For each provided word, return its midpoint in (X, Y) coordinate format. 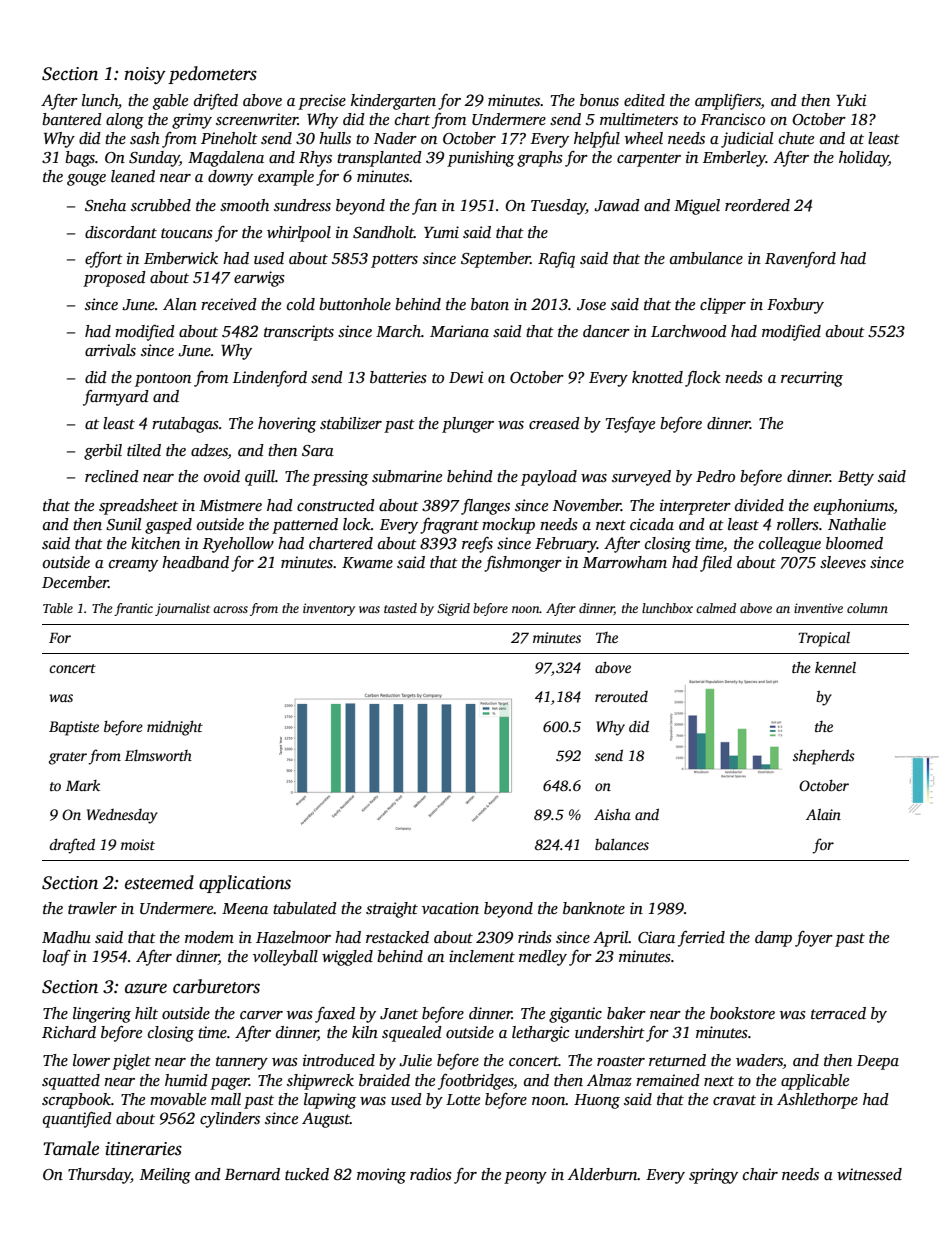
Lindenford (270, 379)
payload (549, 478)
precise (322, 102)
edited (644, 100)
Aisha (612, 814)
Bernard (252, 1174)
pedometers (212, 75)
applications (245, 884)
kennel (835, 667)
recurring (812, 379)
